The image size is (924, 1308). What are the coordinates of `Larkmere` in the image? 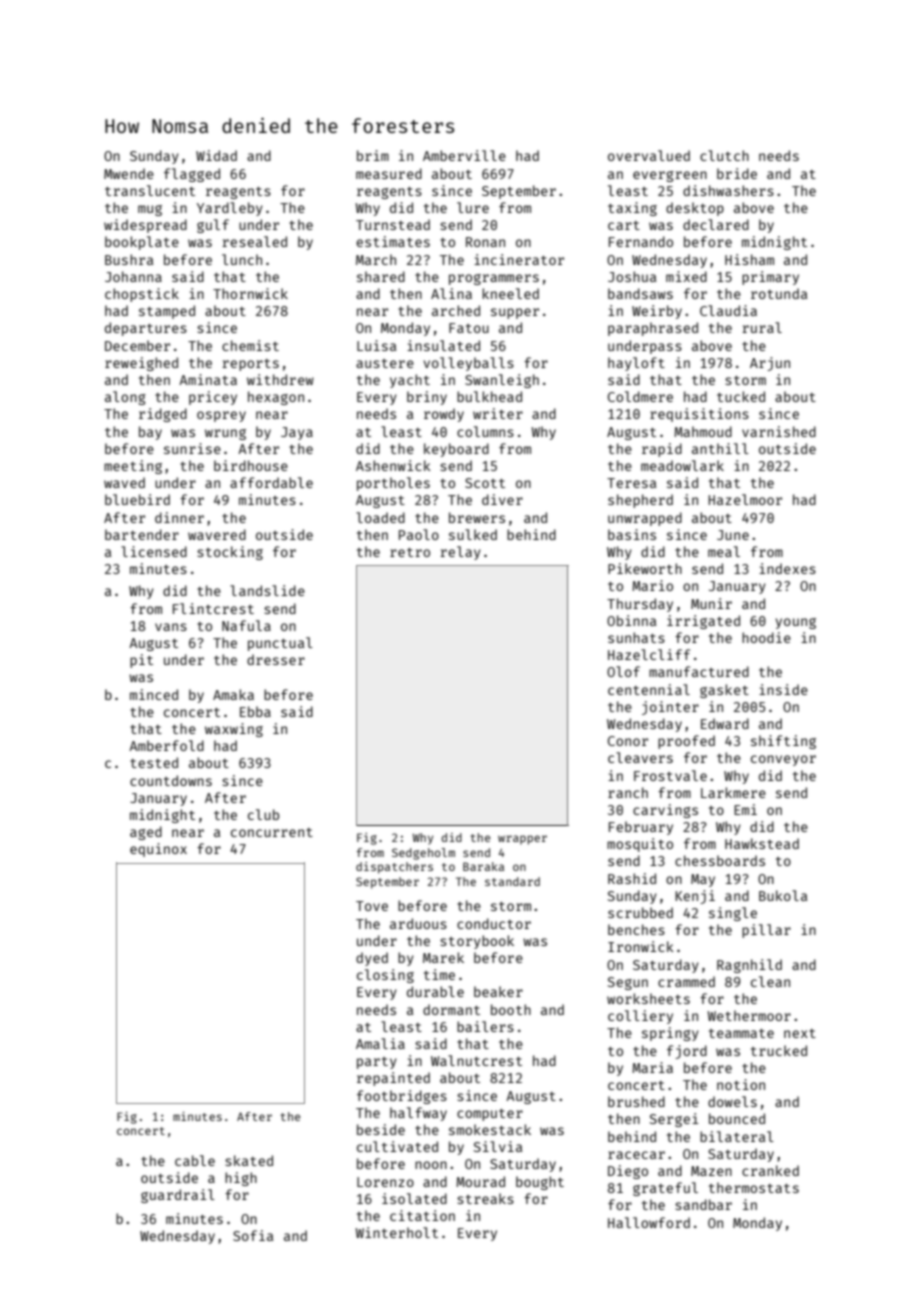 It's located at (733, 792).
